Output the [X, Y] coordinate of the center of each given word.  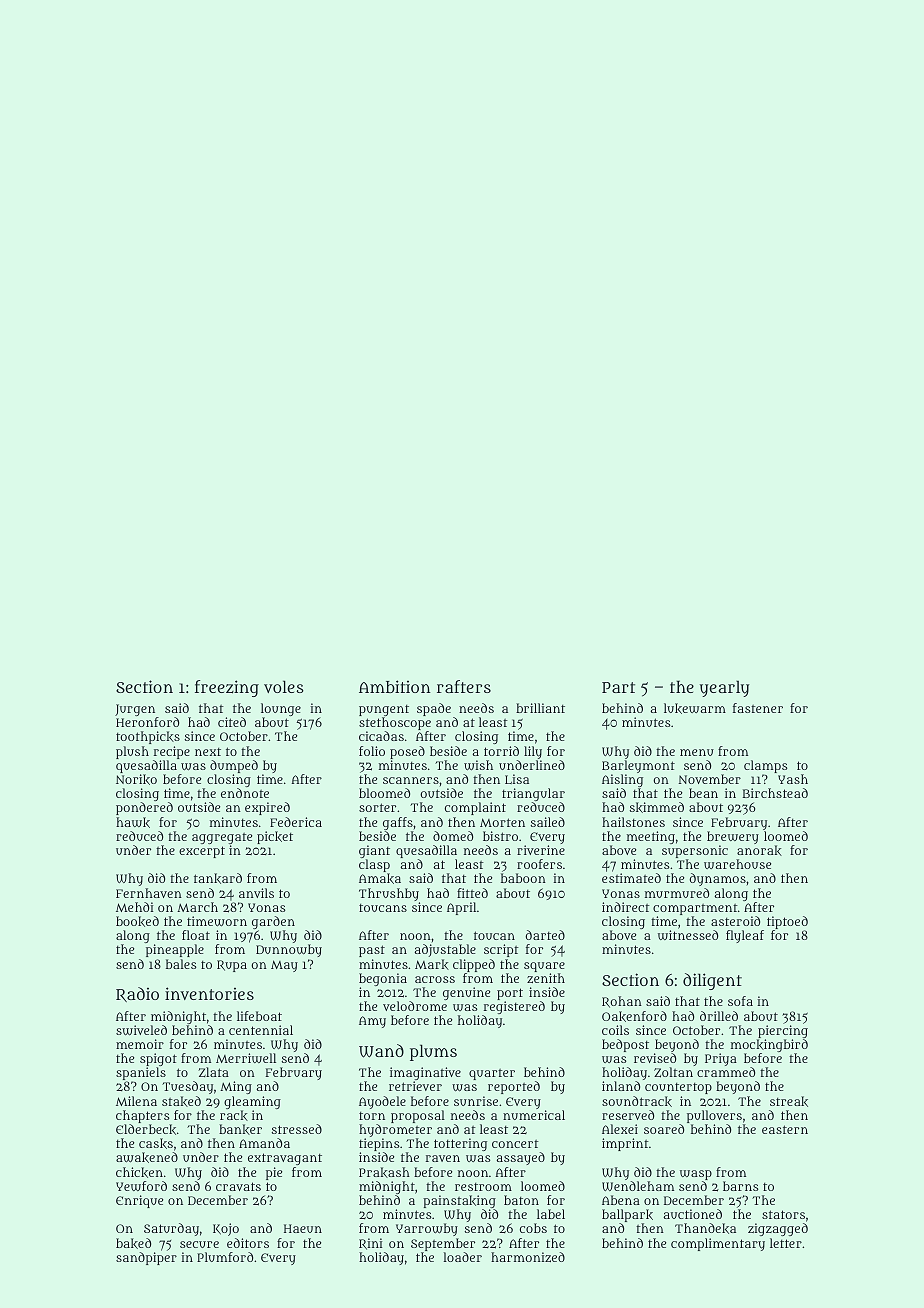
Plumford [225, 1257]
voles [284, 686]
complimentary [718, 1244]
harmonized [528, 1257]
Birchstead [775, 793]
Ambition [395, 686]
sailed [547, 822]
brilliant [540, 708]
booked [137, 921]
